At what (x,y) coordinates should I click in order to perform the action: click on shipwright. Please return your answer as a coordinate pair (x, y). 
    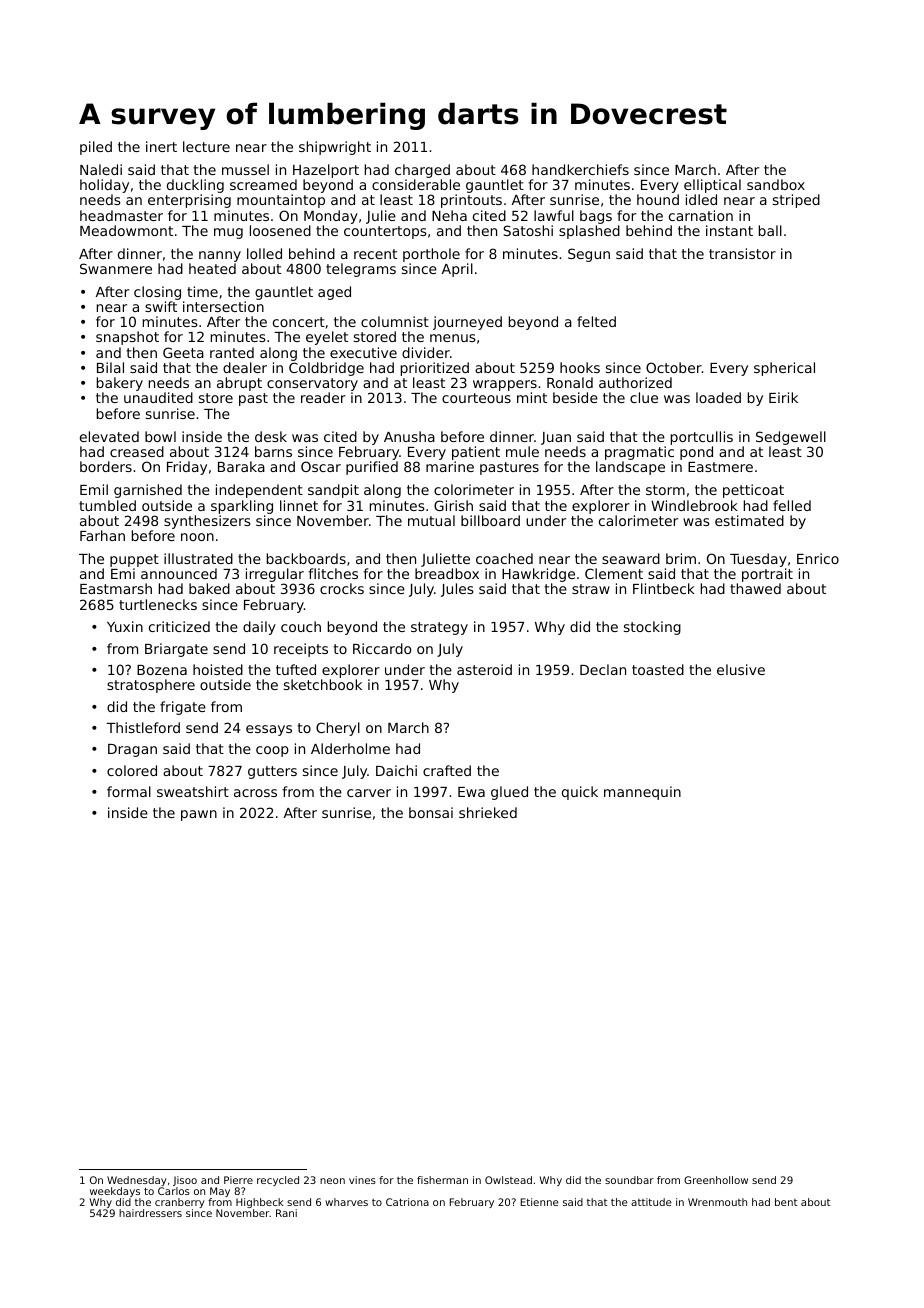
    Looking at the image, I should click on (335, 148).
